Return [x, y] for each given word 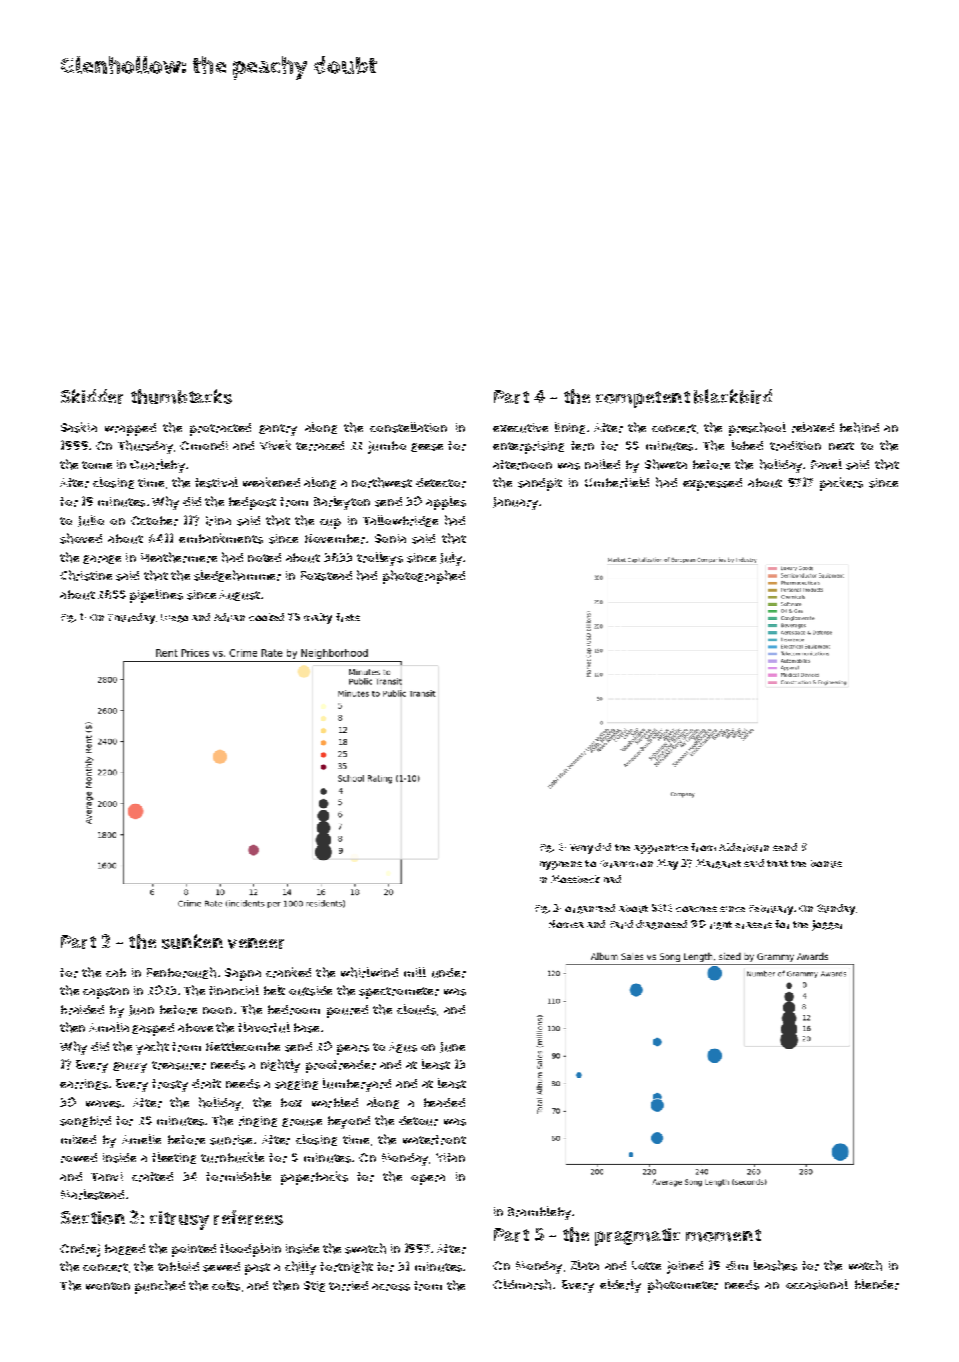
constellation [408, 427]
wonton [108, 1286]
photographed [424, 577]
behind [859, 427]
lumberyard [357, 1085]
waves [103, 1104]
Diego [174, 618]
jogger [827, 925]
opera [428, 1179]
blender [877, 1284]
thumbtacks [181, 396]
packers [841, 484]
